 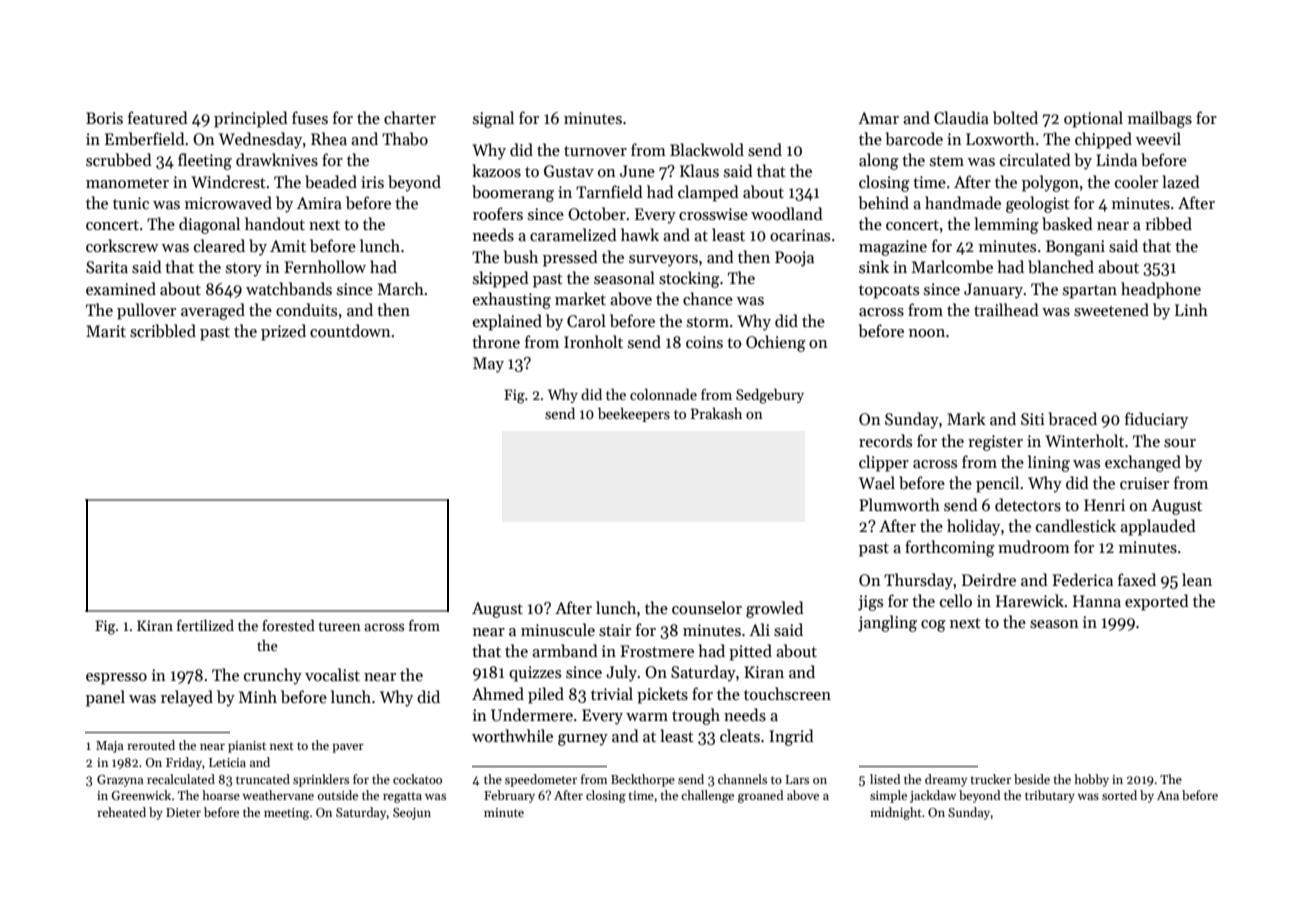 I want to click on Marit, so click(x=106, y=331).
